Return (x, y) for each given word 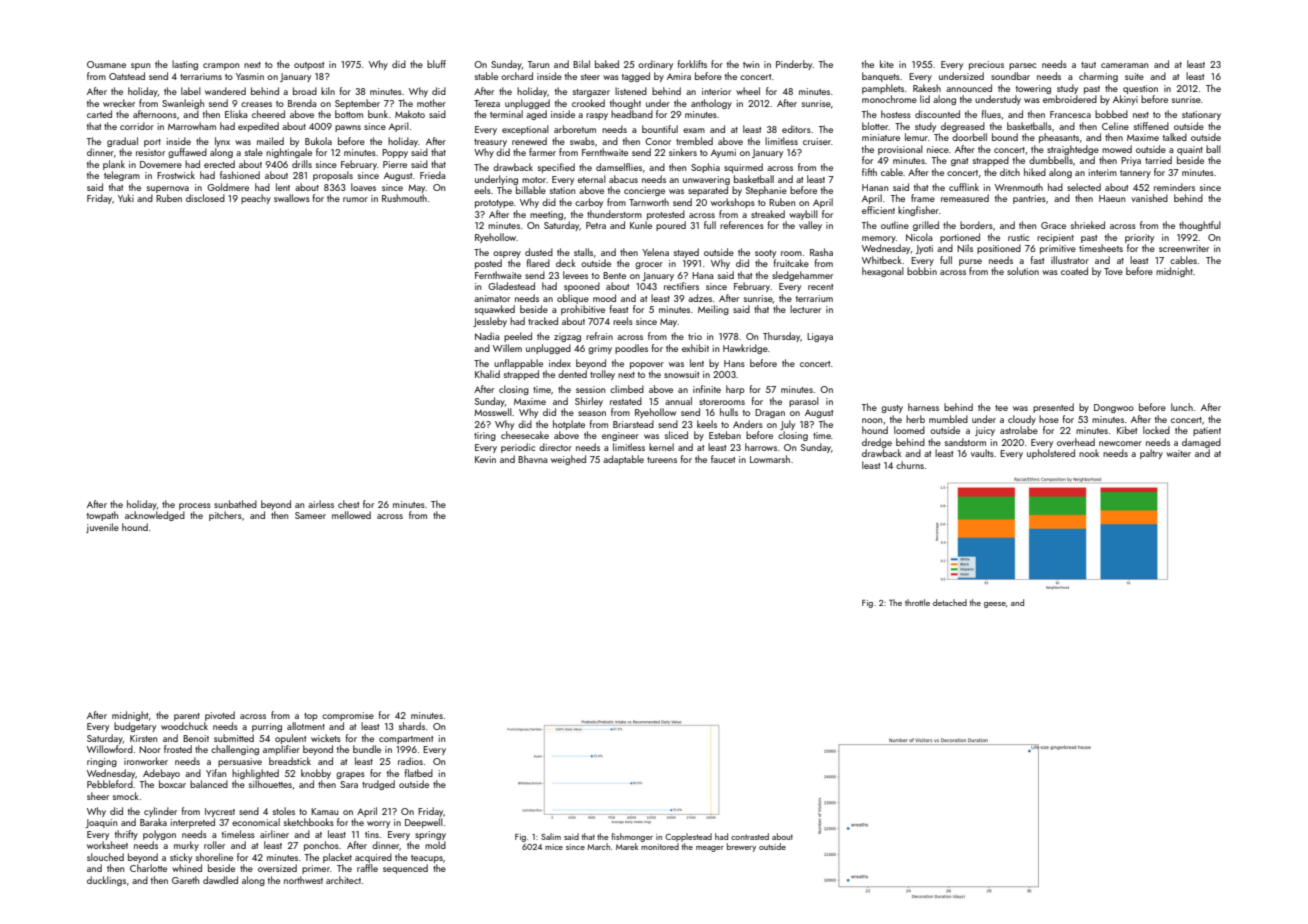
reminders (1174, 187)
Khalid (487, 374)
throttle (917, 602)
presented (1053, 408)
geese (995, 605)
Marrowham (192, 126)
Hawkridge (745, 349)
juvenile (102, 528)
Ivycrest (220, 812)
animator (492, 298)
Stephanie (766, 191)
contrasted (750, 836)
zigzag (567, 337)
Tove (1113, 271)
